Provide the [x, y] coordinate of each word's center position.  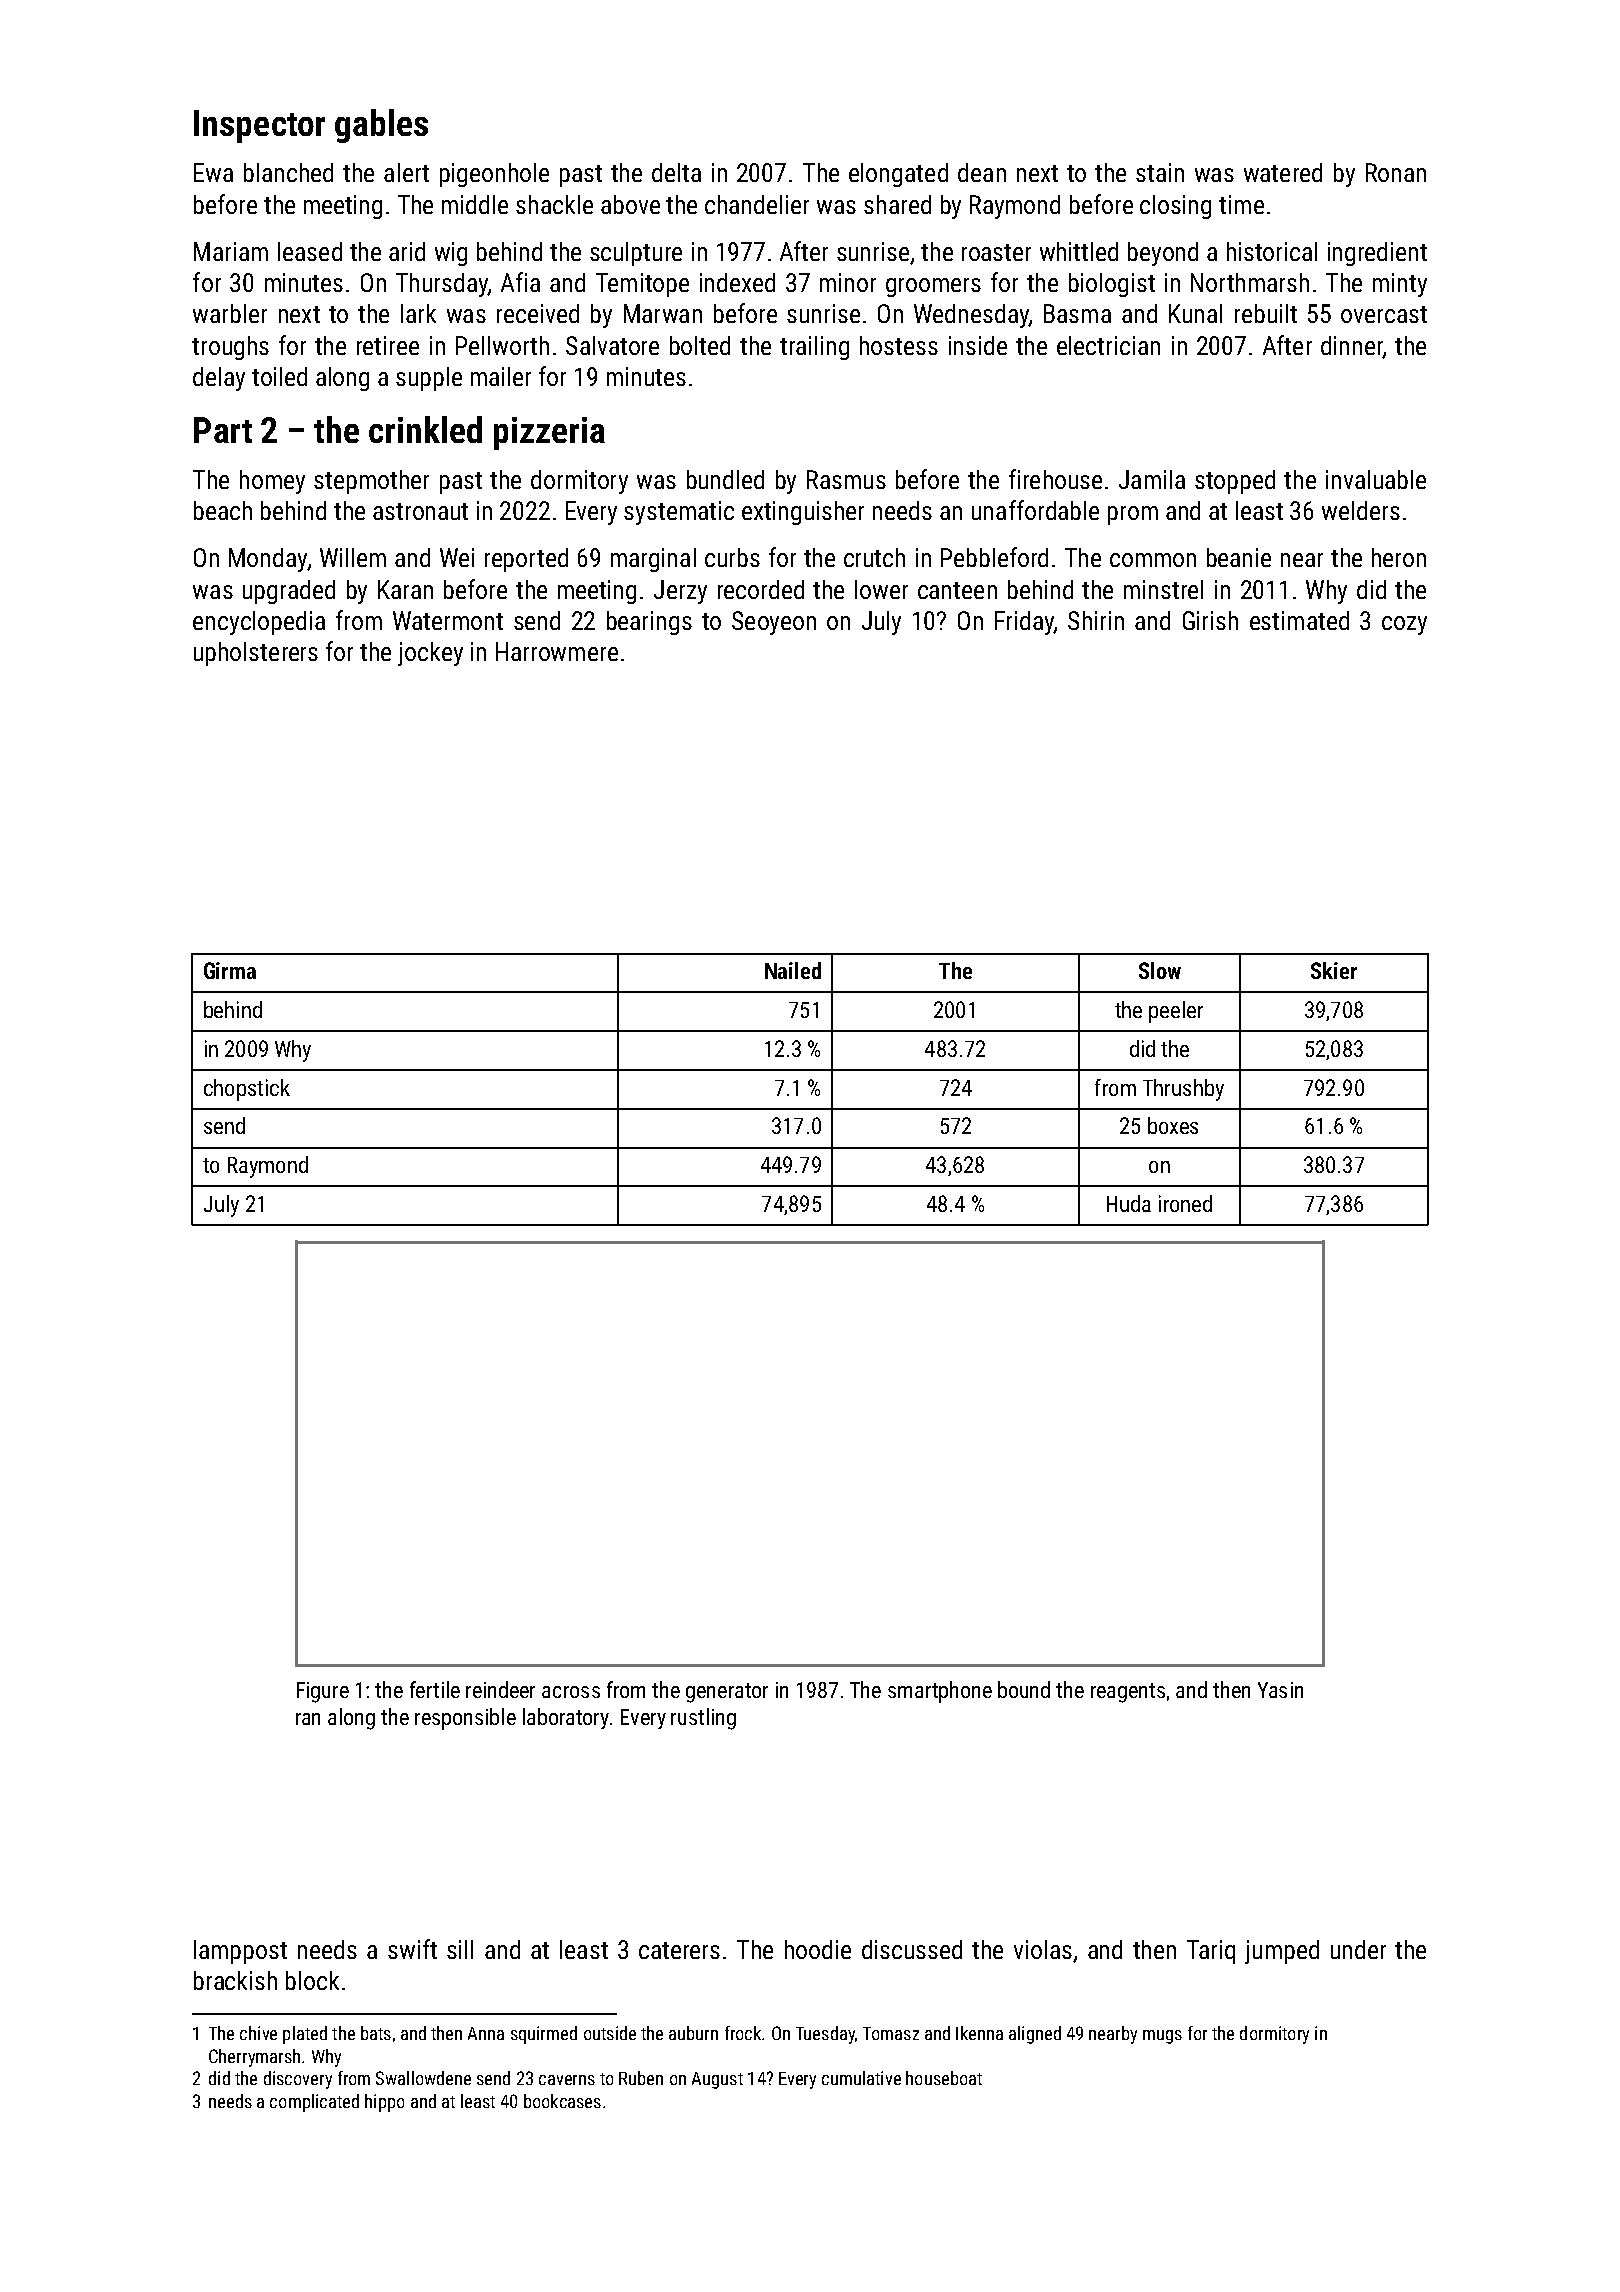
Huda [1129, 1203]
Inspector [259, 126]
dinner [1352, 345]
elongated [898, 175]
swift [412, 1949]
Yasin [1280, 1690]
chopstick [247, 1090]
